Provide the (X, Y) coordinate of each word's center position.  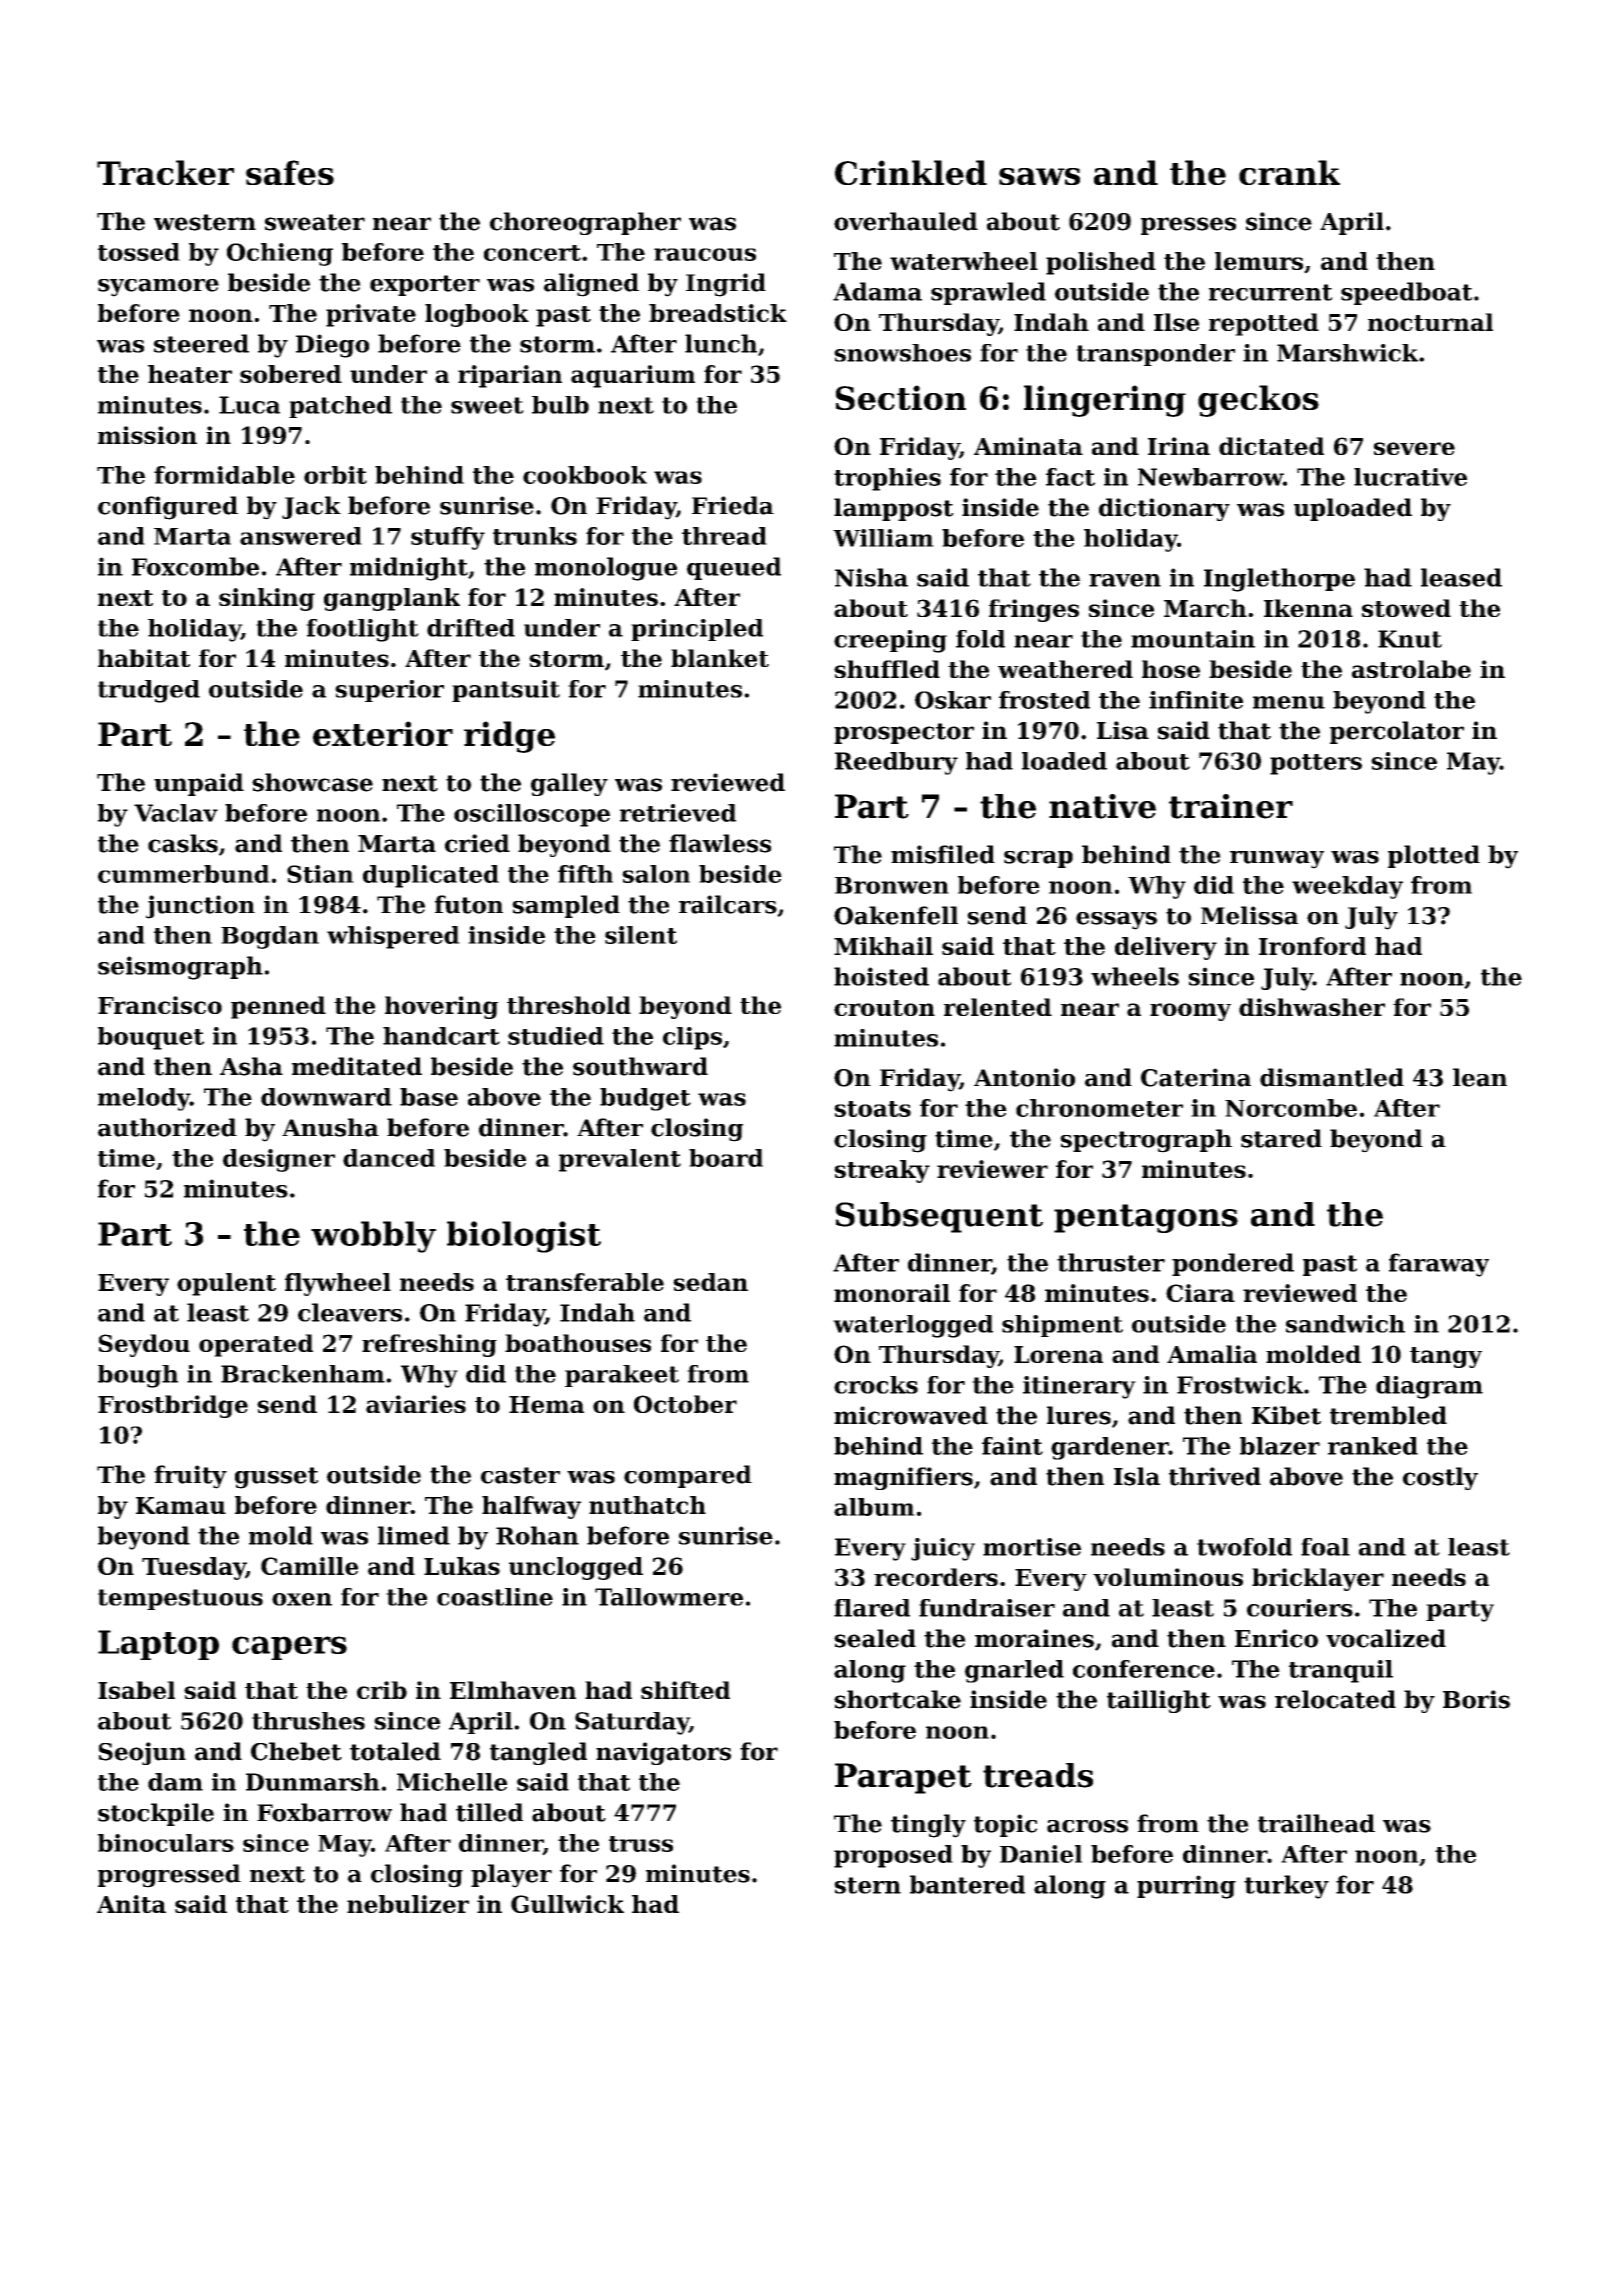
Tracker (165, 172)
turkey (1286, 1887)
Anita (131, 1904)
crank (1289, 172)
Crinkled (911, 172)
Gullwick (567, 1904)
